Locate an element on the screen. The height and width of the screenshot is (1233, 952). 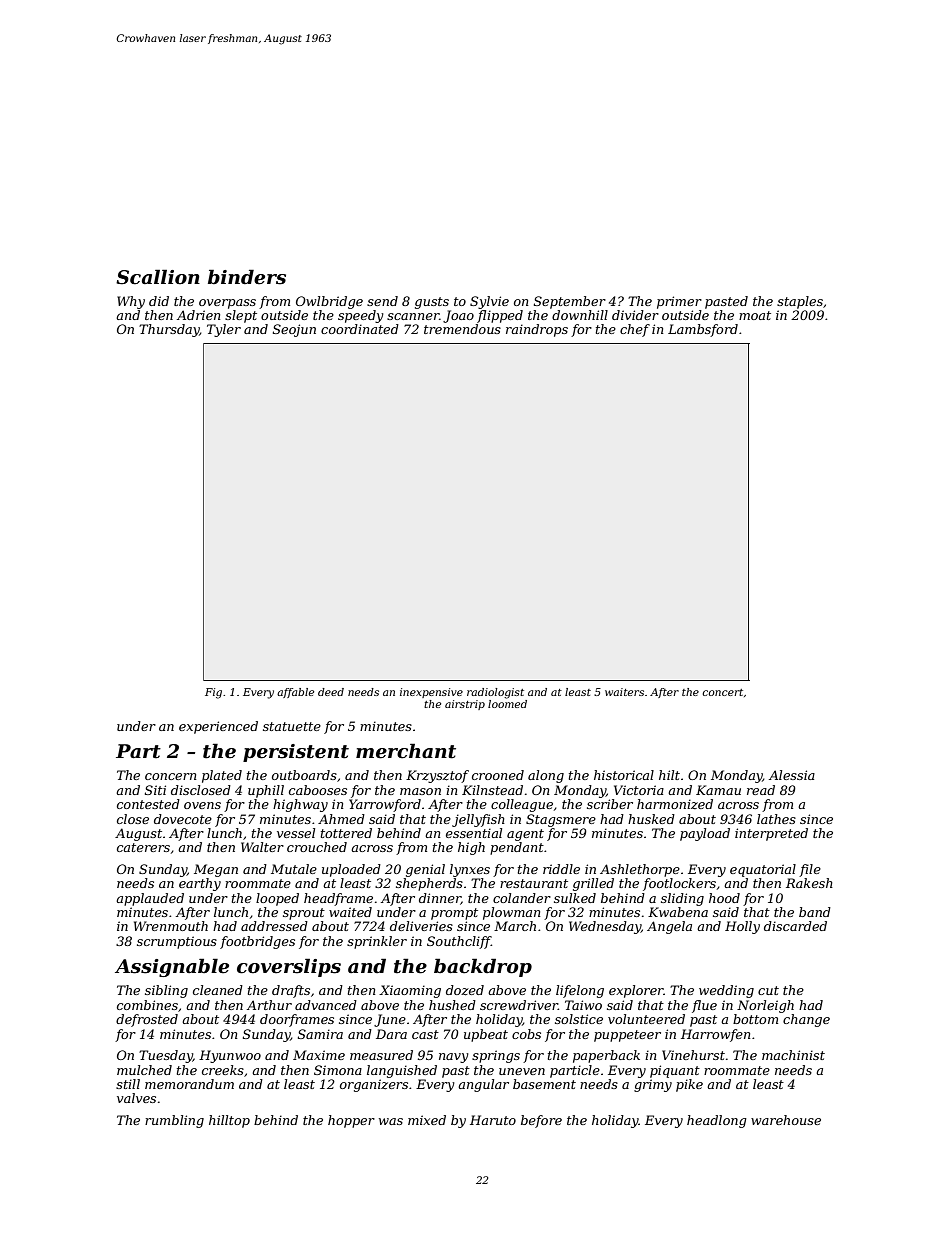
binders is located at coordinates (247, 277).
